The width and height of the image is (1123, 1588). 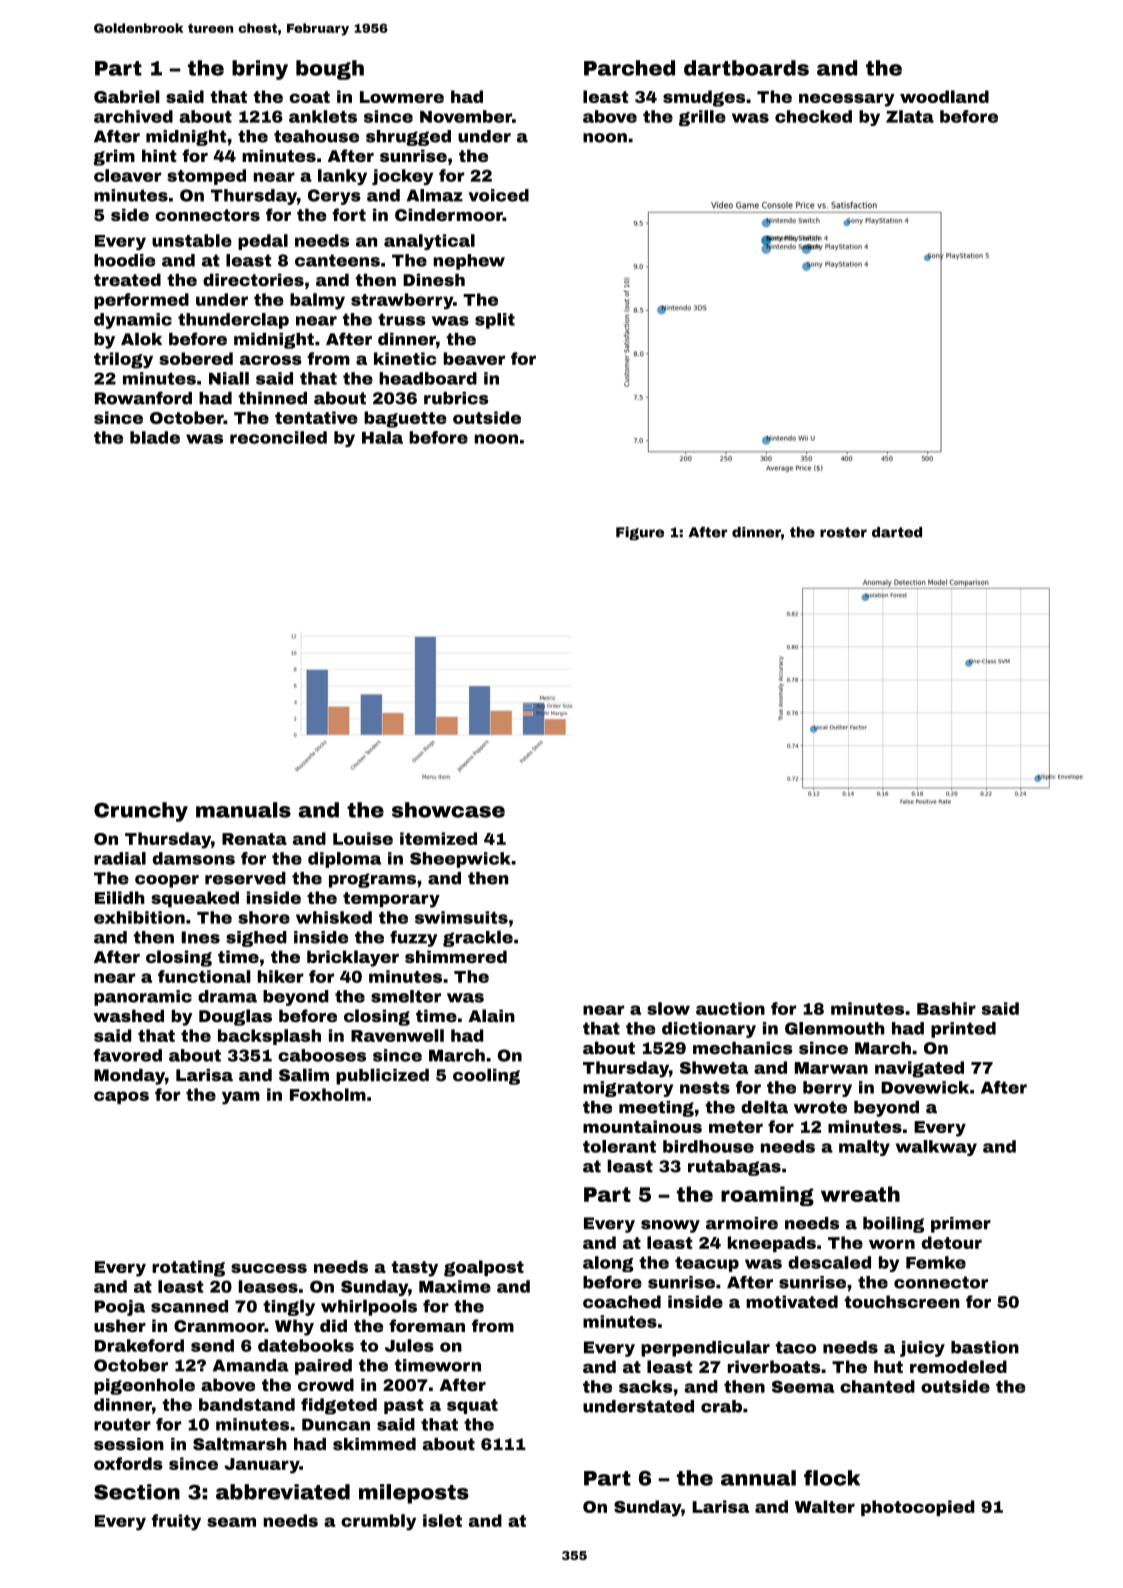 I want to click on woodland, so click(x=944, y=96).
